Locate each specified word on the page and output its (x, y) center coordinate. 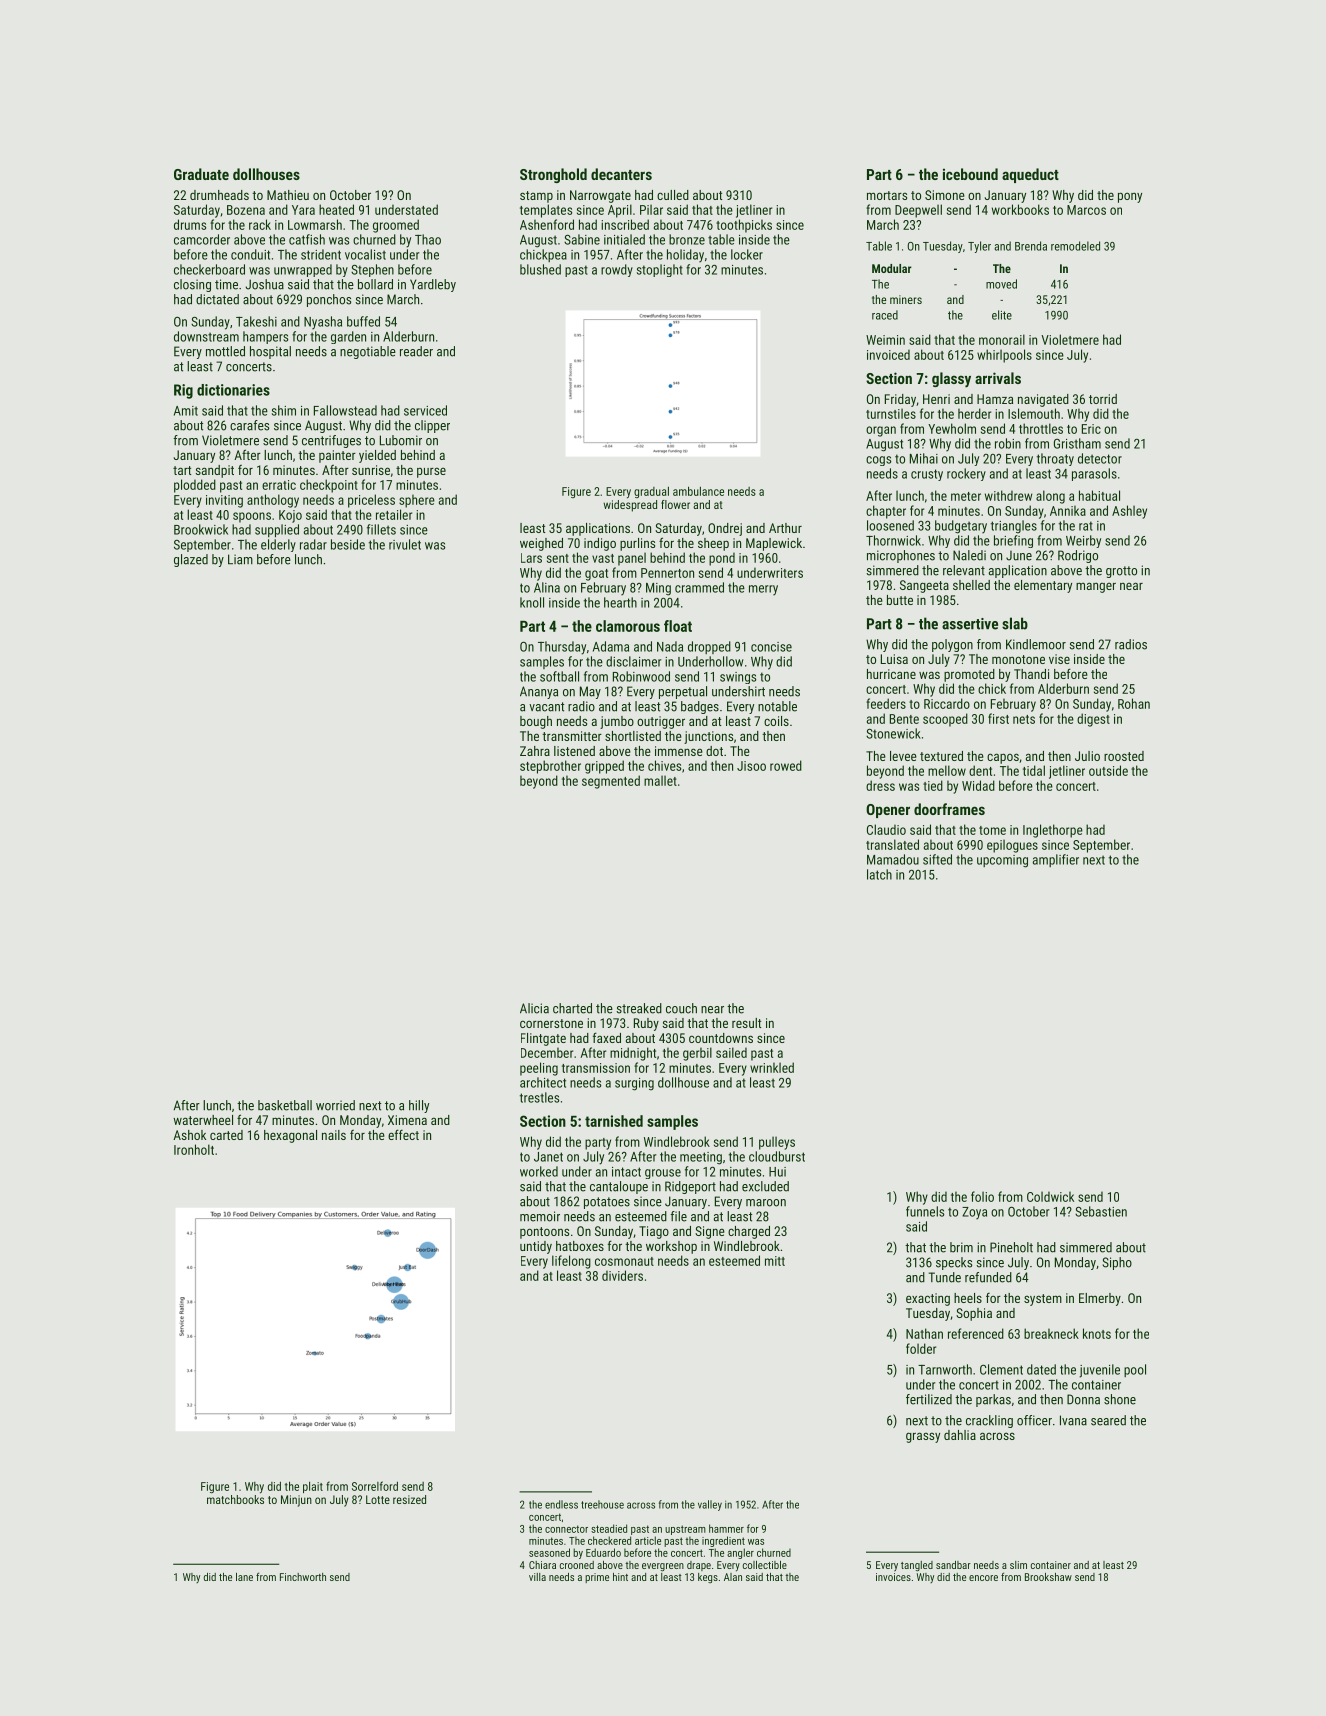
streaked (639, 1008)
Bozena (246, 210)
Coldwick (1050, 1196)
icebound (970, 174)
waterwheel (203, 1120)
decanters (621, 174)
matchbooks (235, 1499)
